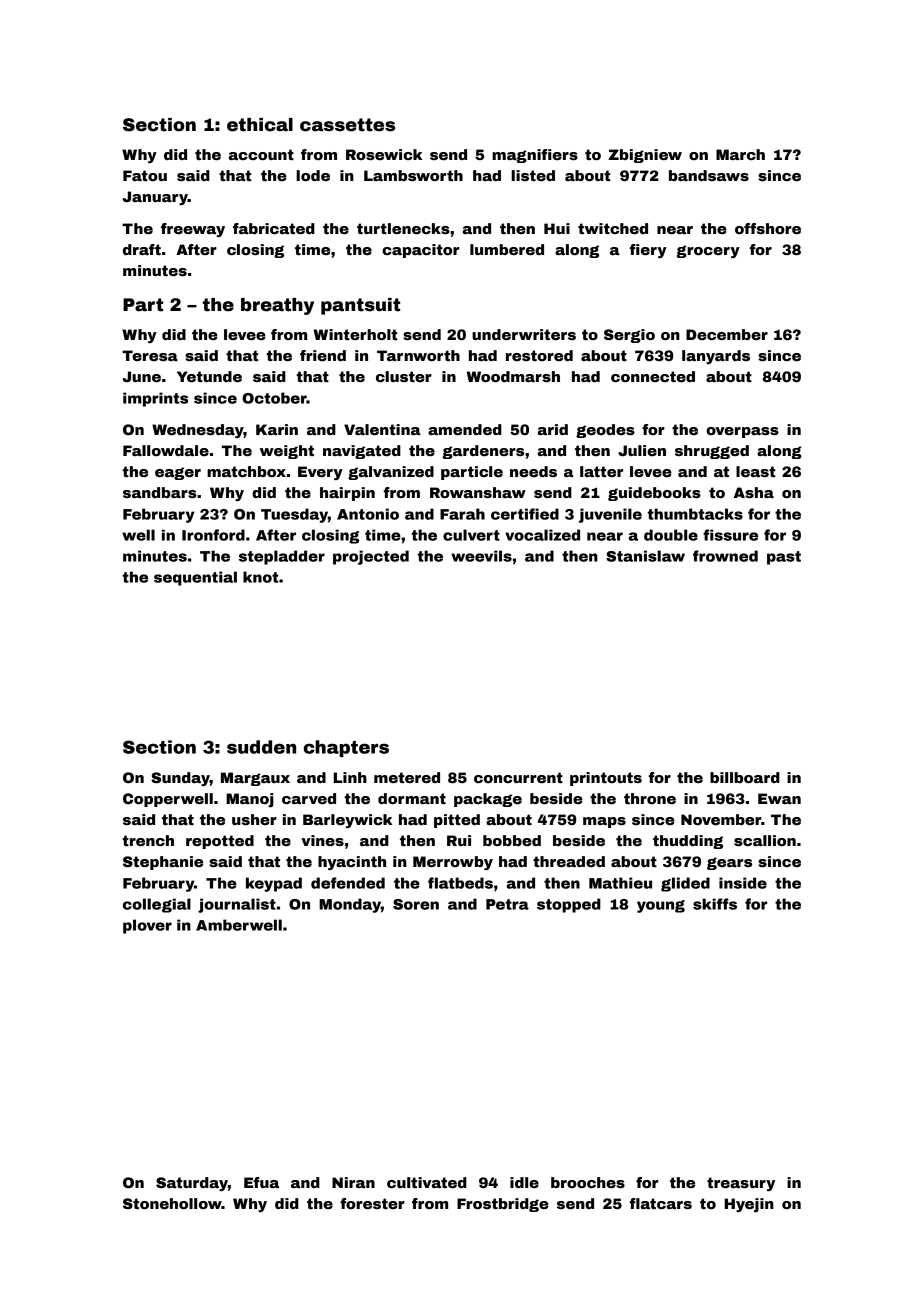  What do you see at coordinates (740, 154) in the document?
I see `March` at bounding box center [740, 154].
